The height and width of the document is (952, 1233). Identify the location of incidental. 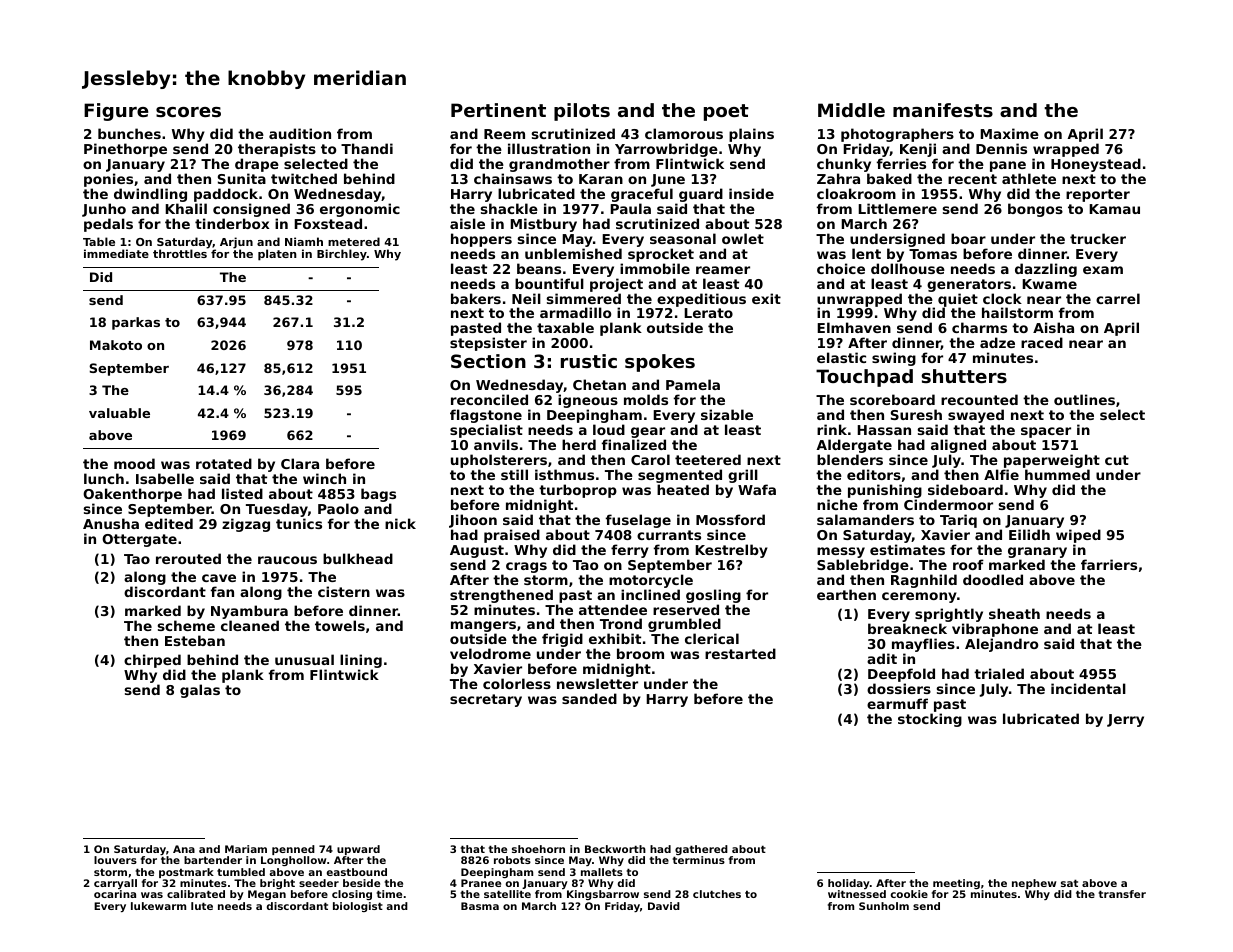
(1088, 688).
